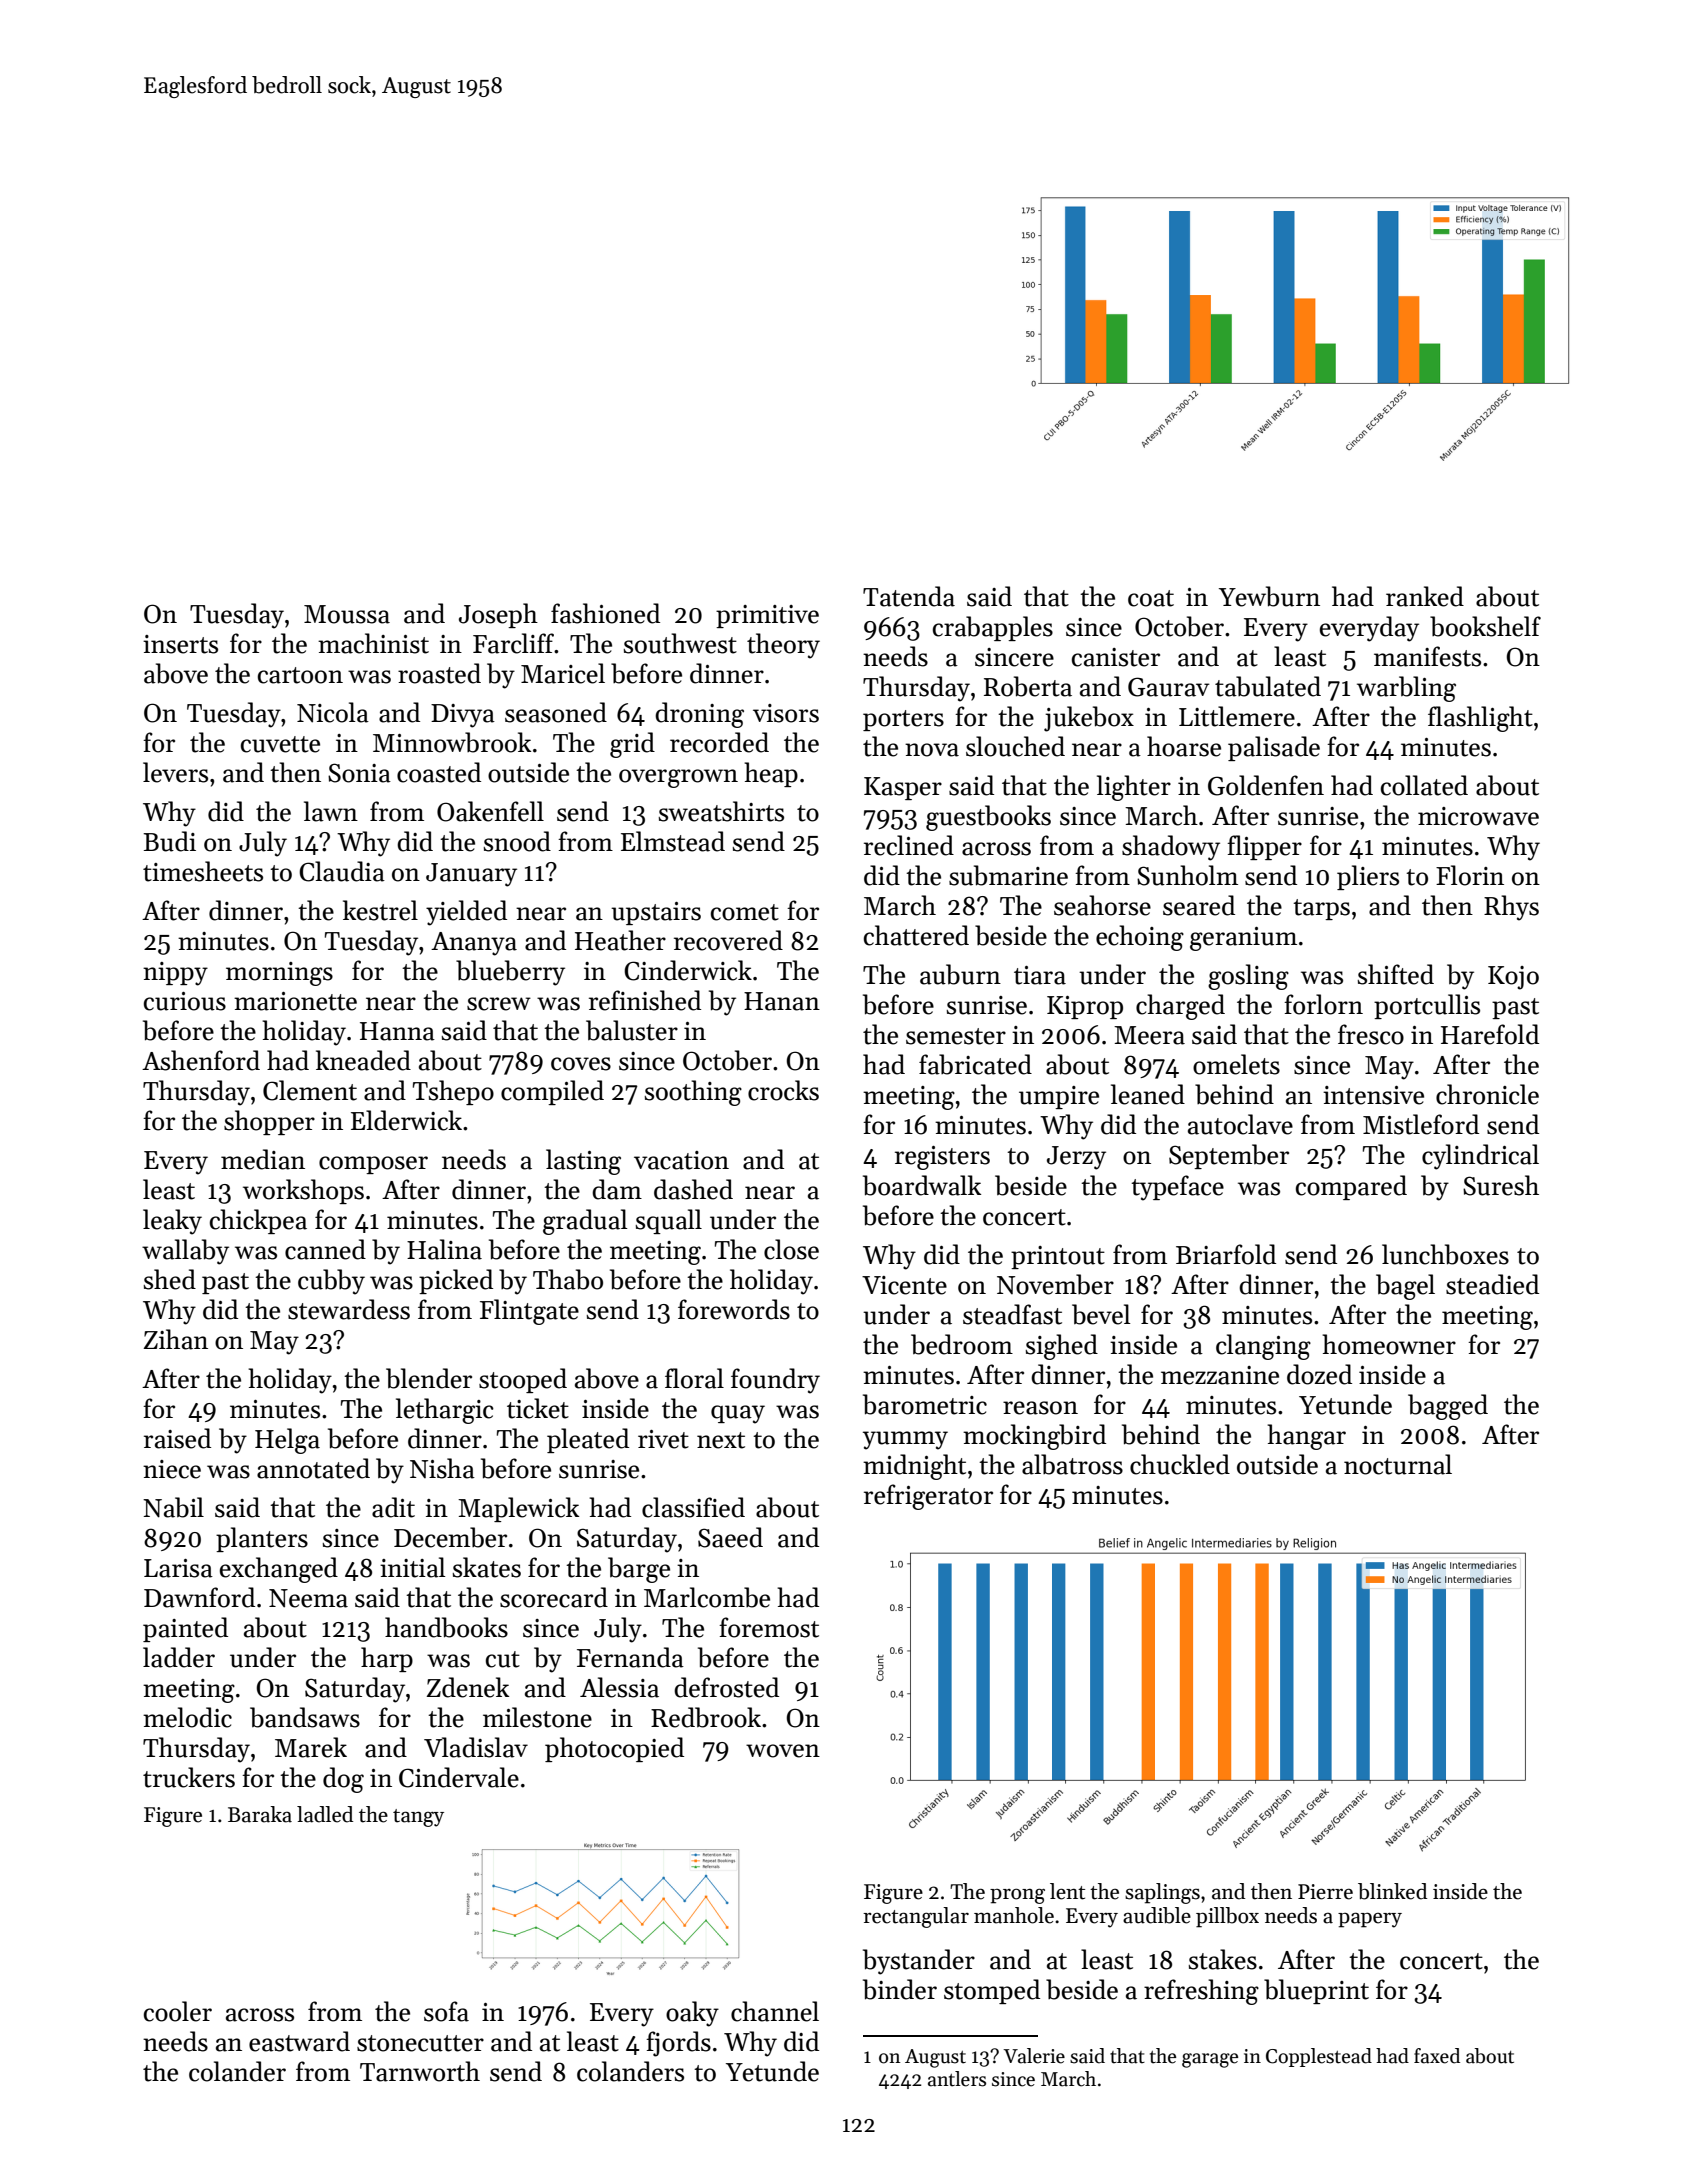 The image size is (1683, 2178). Describe the element at coordinates (1425, 596) in the screenshot. I see `ranked` at that location.
